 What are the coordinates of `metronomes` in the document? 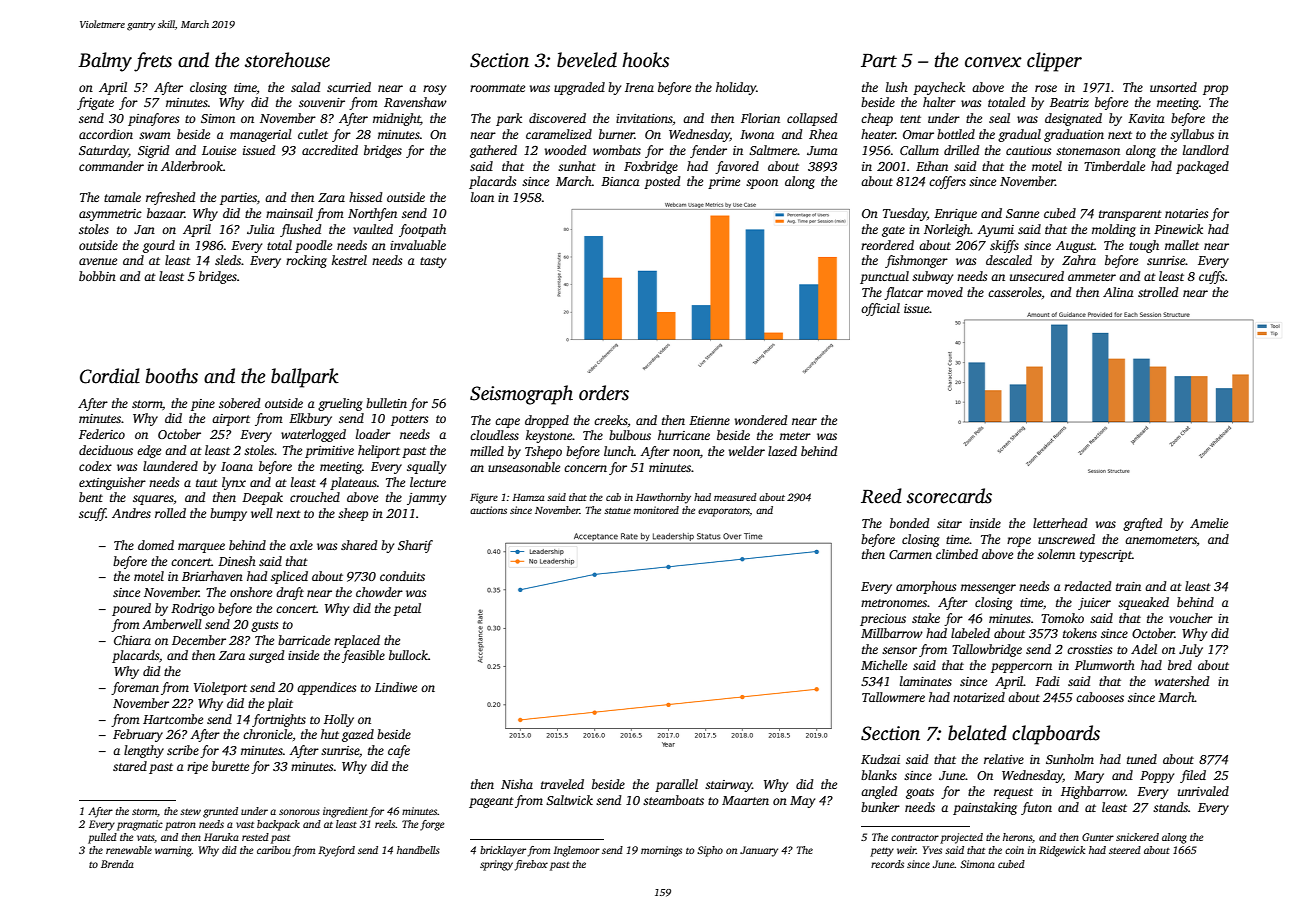 It's located at (894, 603).
